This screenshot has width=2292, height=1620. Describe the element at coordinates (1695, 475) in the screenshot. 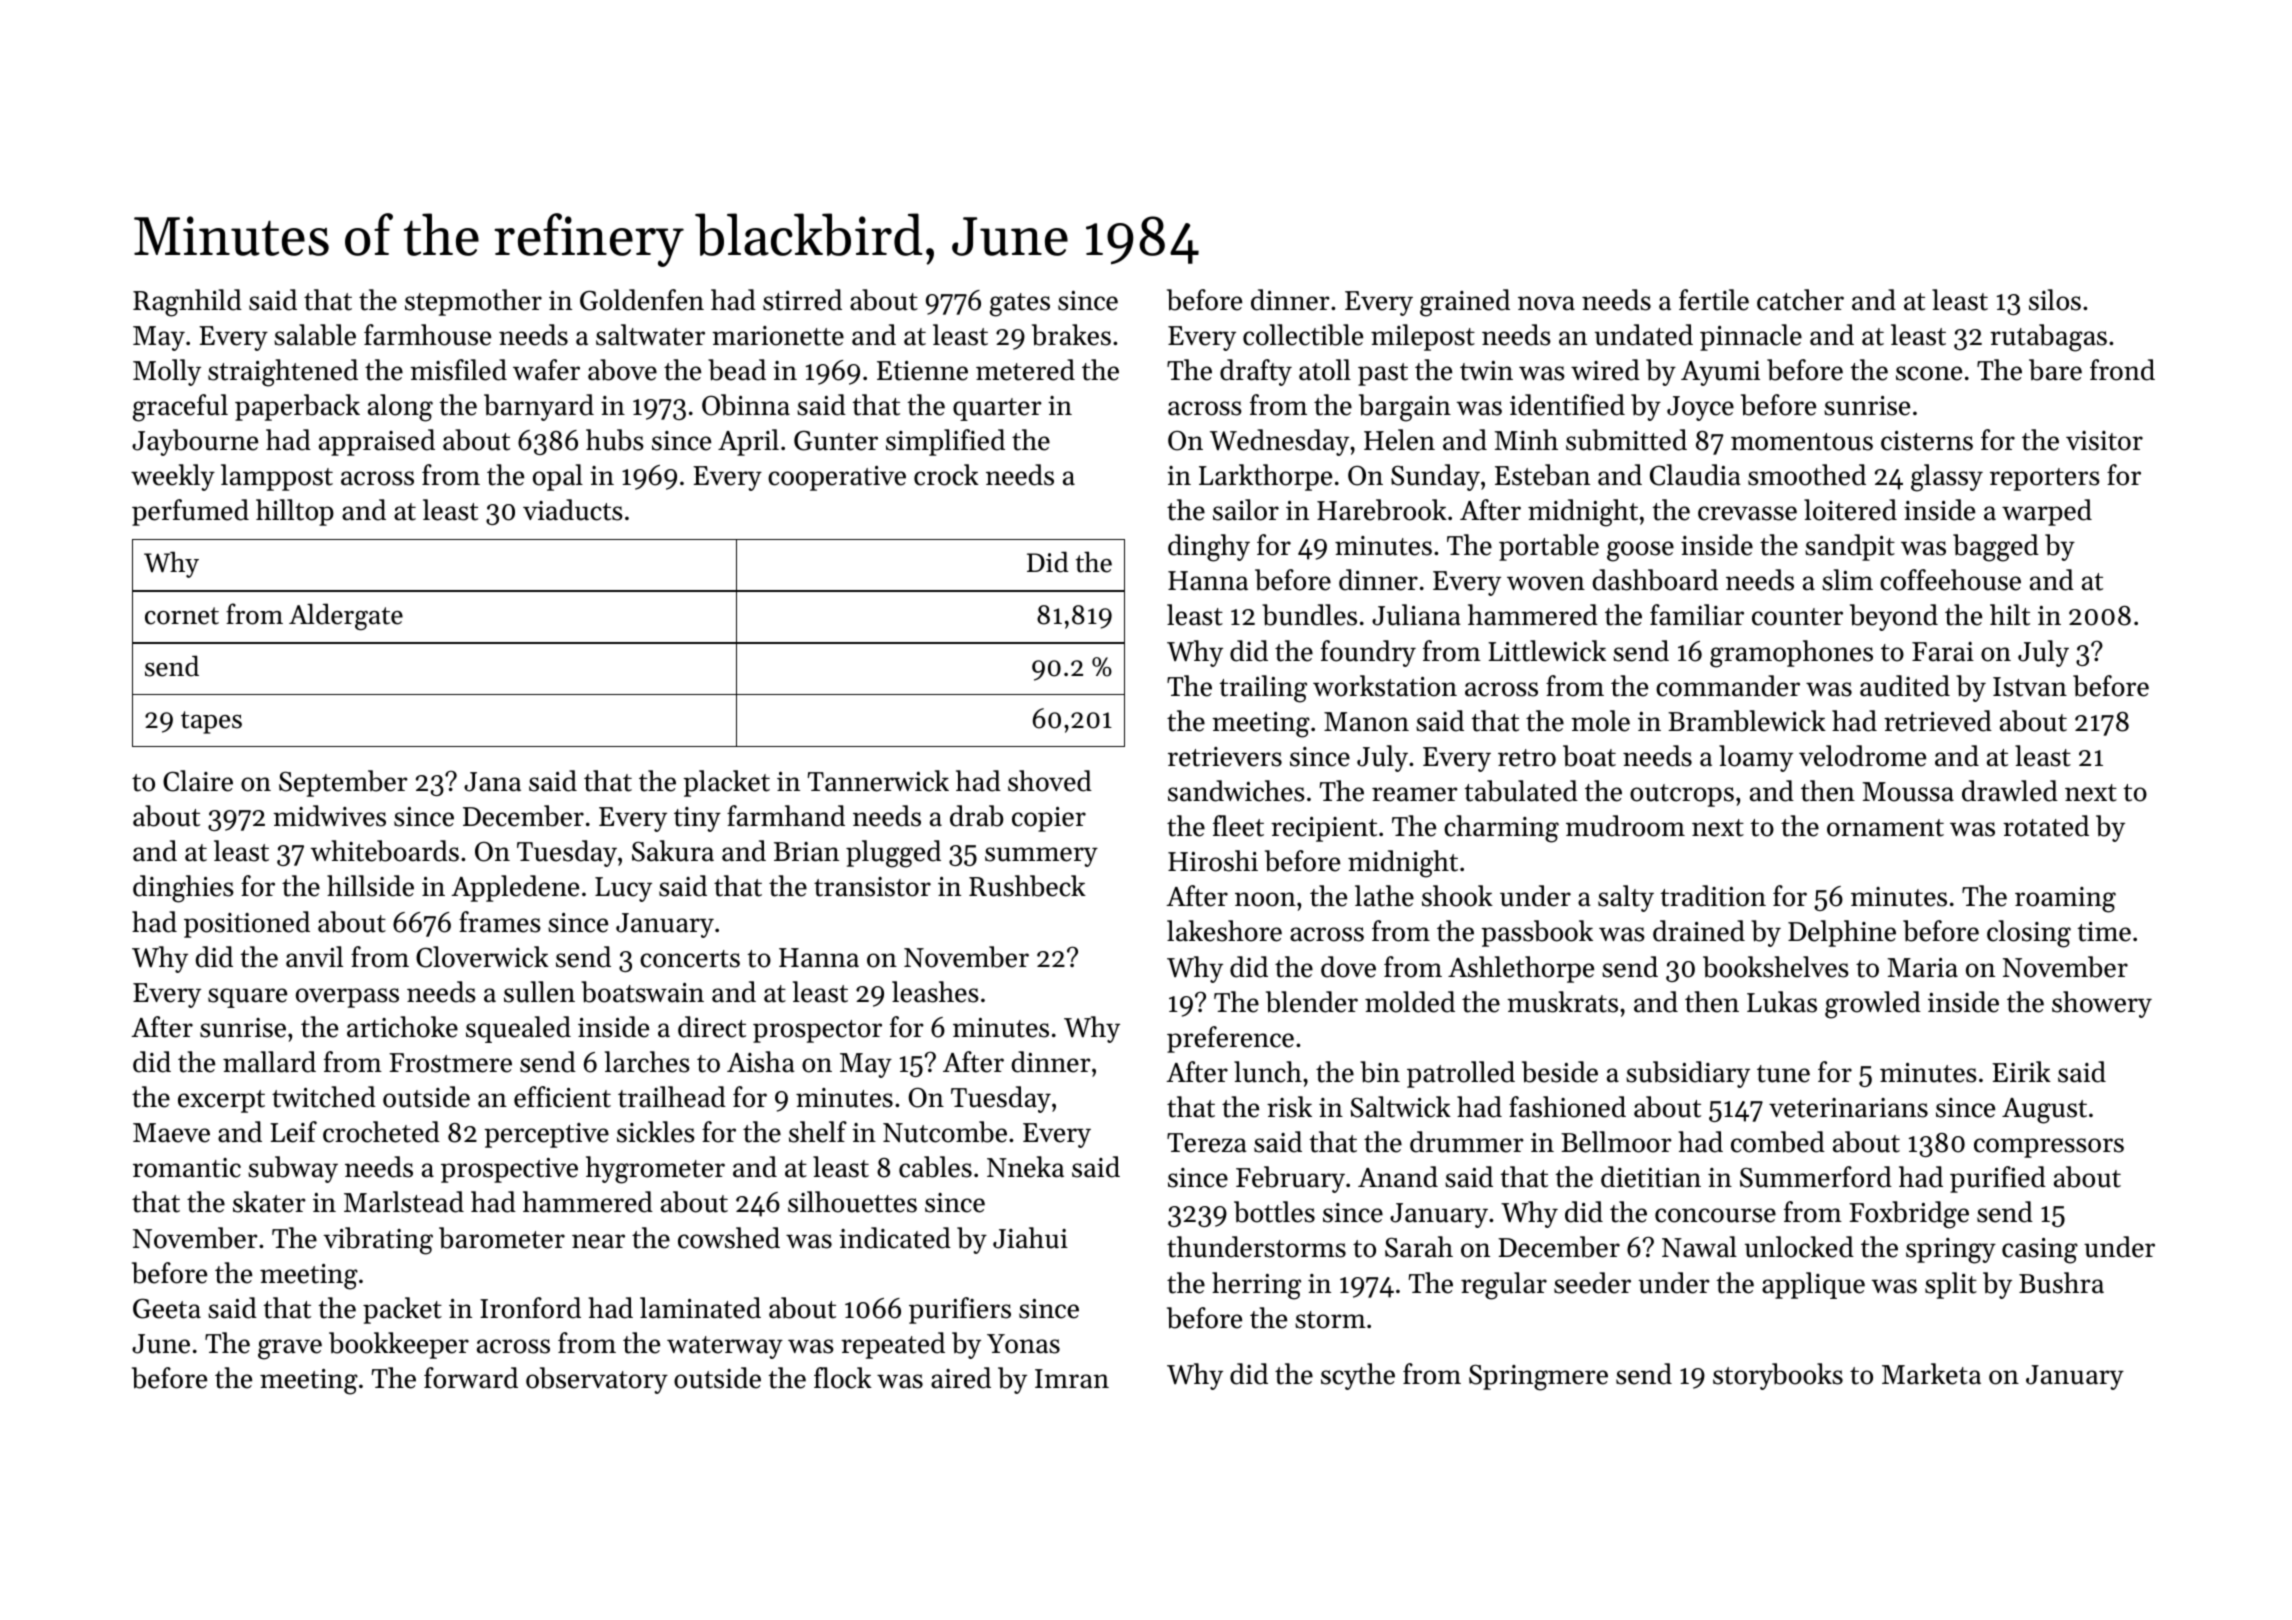

I see `Claudia` at that location.
